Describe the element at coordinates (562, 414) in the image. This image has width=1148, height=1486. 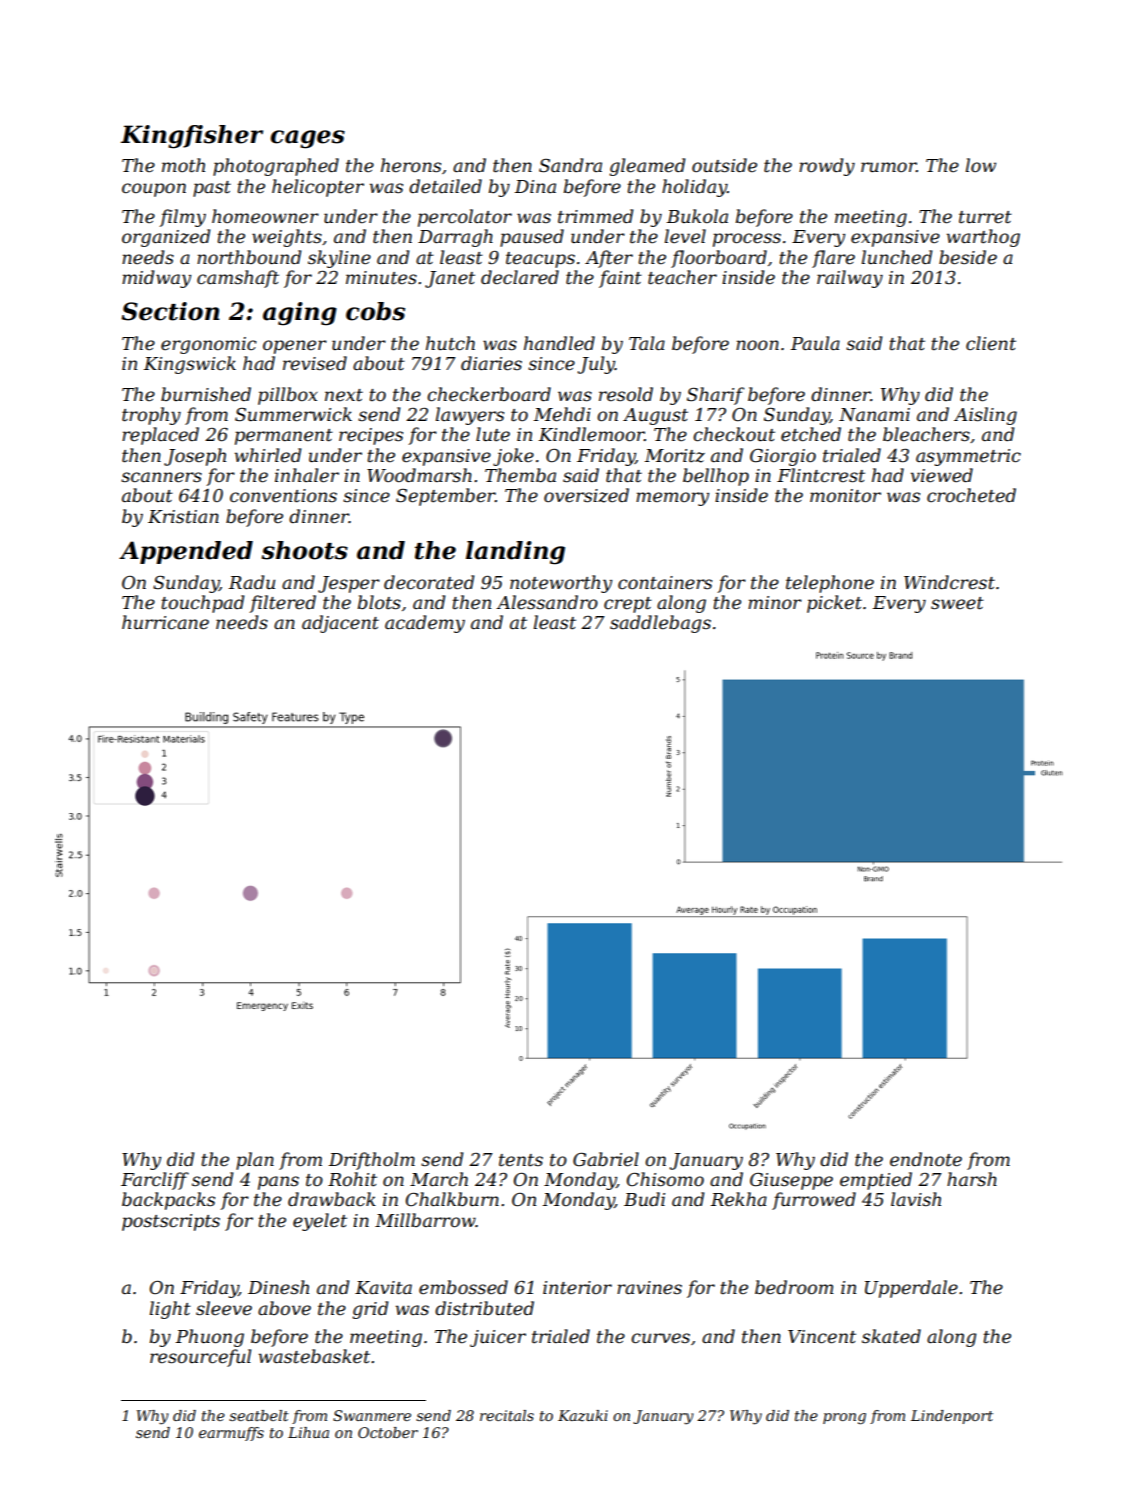
I see `Mehdi` at that location.
